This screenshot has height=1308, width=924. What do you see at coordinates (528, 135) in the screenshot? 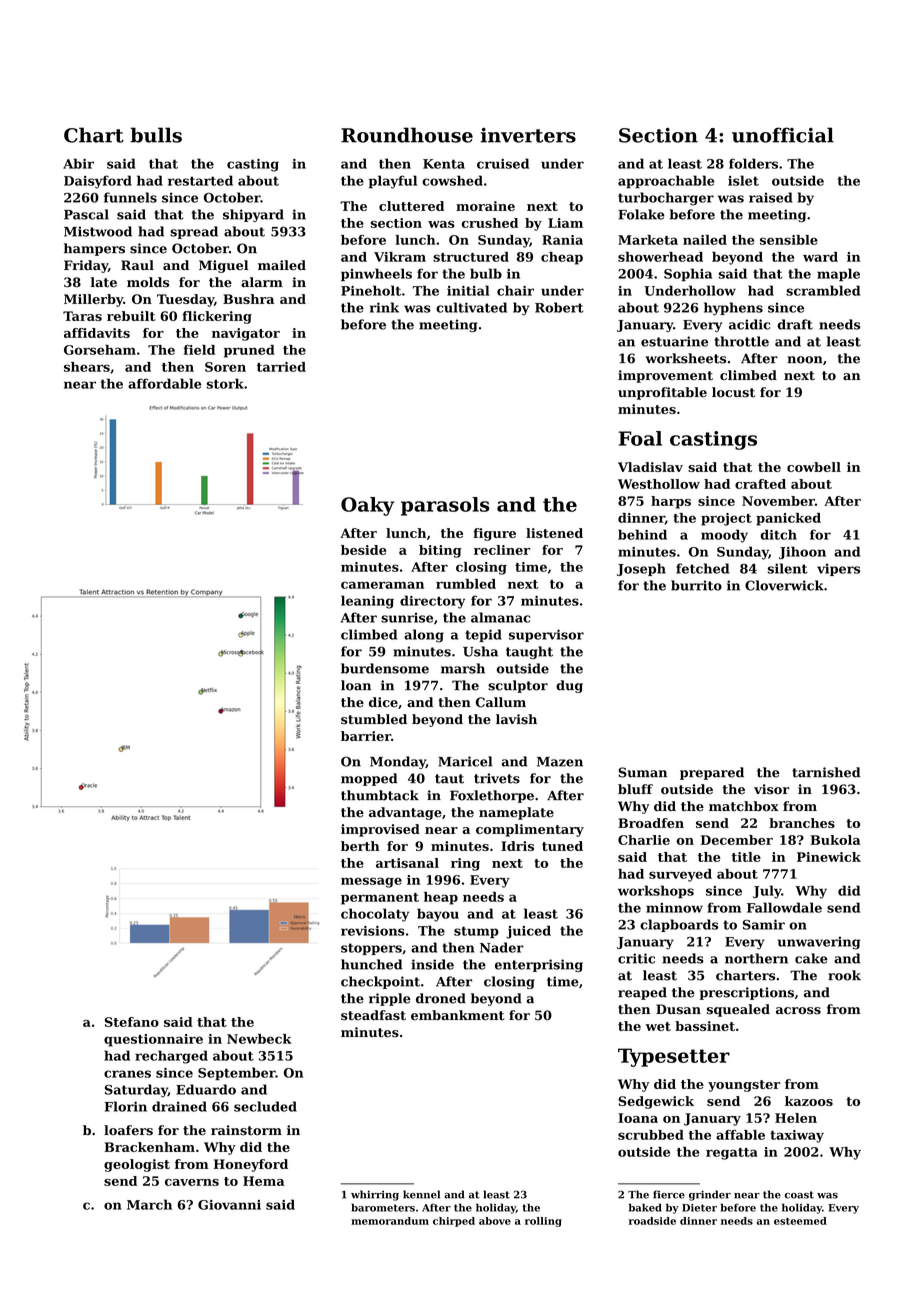
I see `inverters` at bounding box center [528, 135].
